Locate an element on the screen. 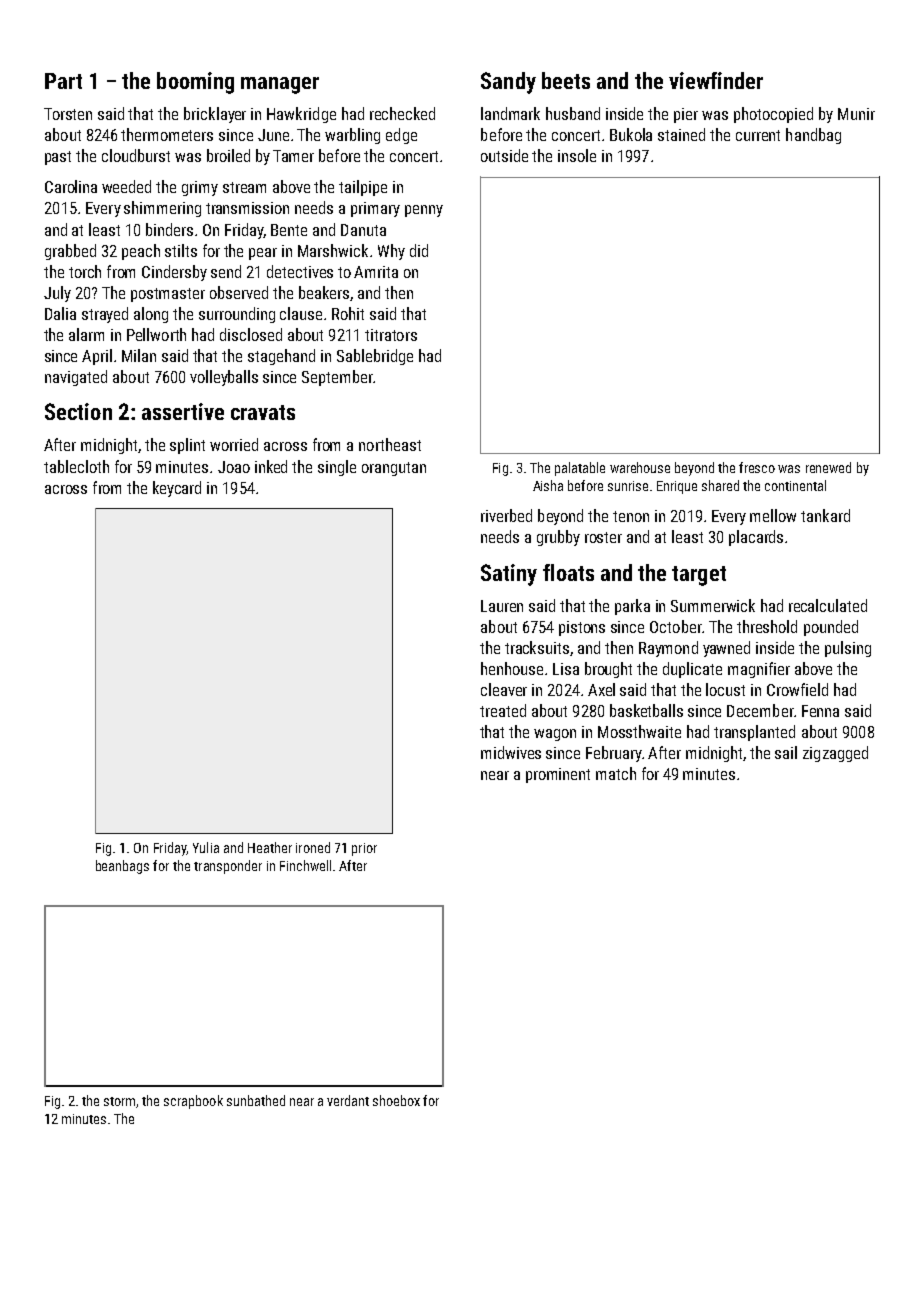 Image resolution: width=924 pixels, height=1308 pixels. scrapbook is located at coordinates (193, 1102).
